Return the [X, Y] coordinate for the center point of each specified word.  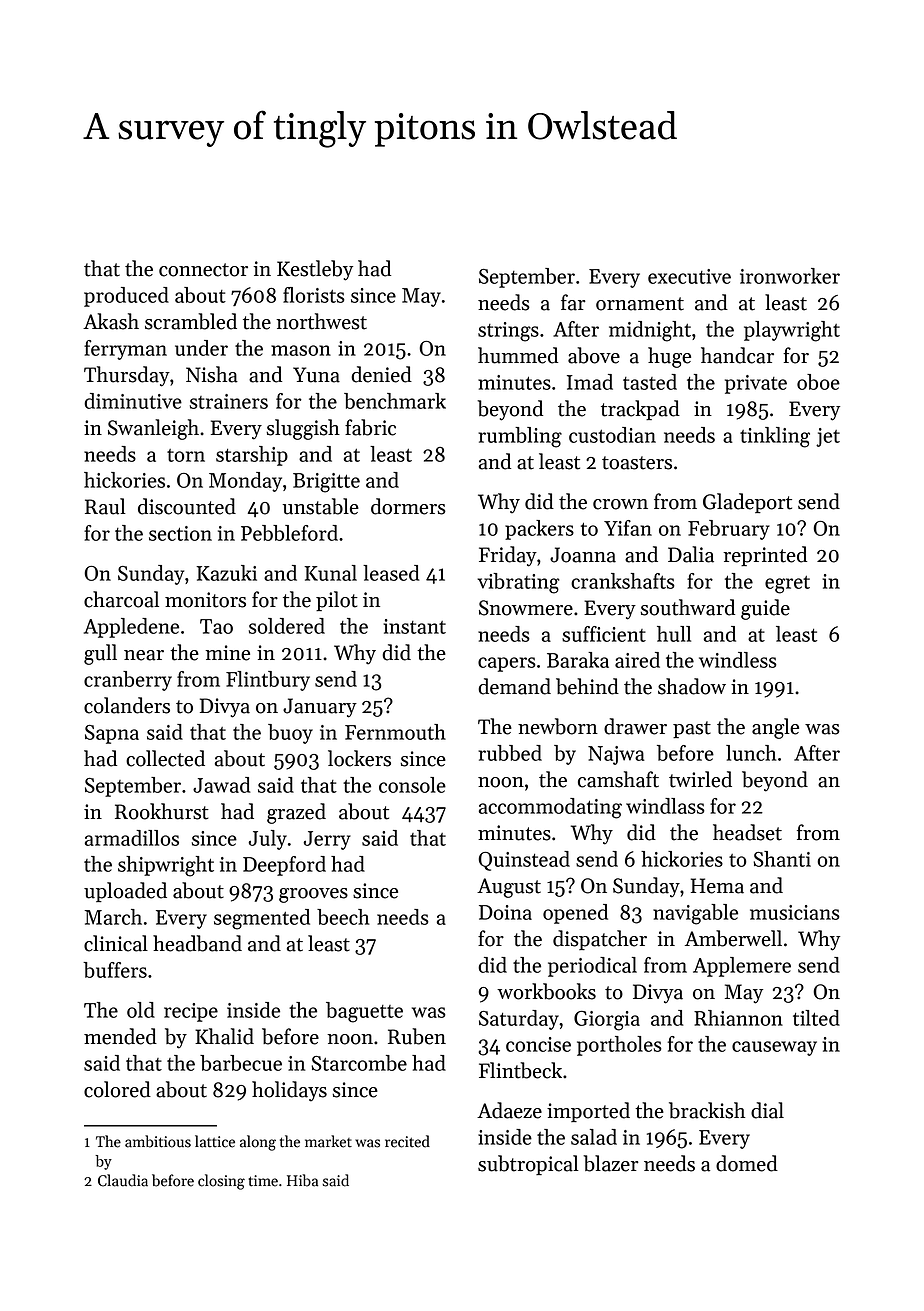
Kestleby [315, 270]
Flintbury [268, 681]
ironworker [790, 276]
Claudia [123, 1180]
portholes [619, 1046]
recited [407, 1141]
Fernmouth [395, 732]
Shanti [782, 859]
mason [301, 350]
